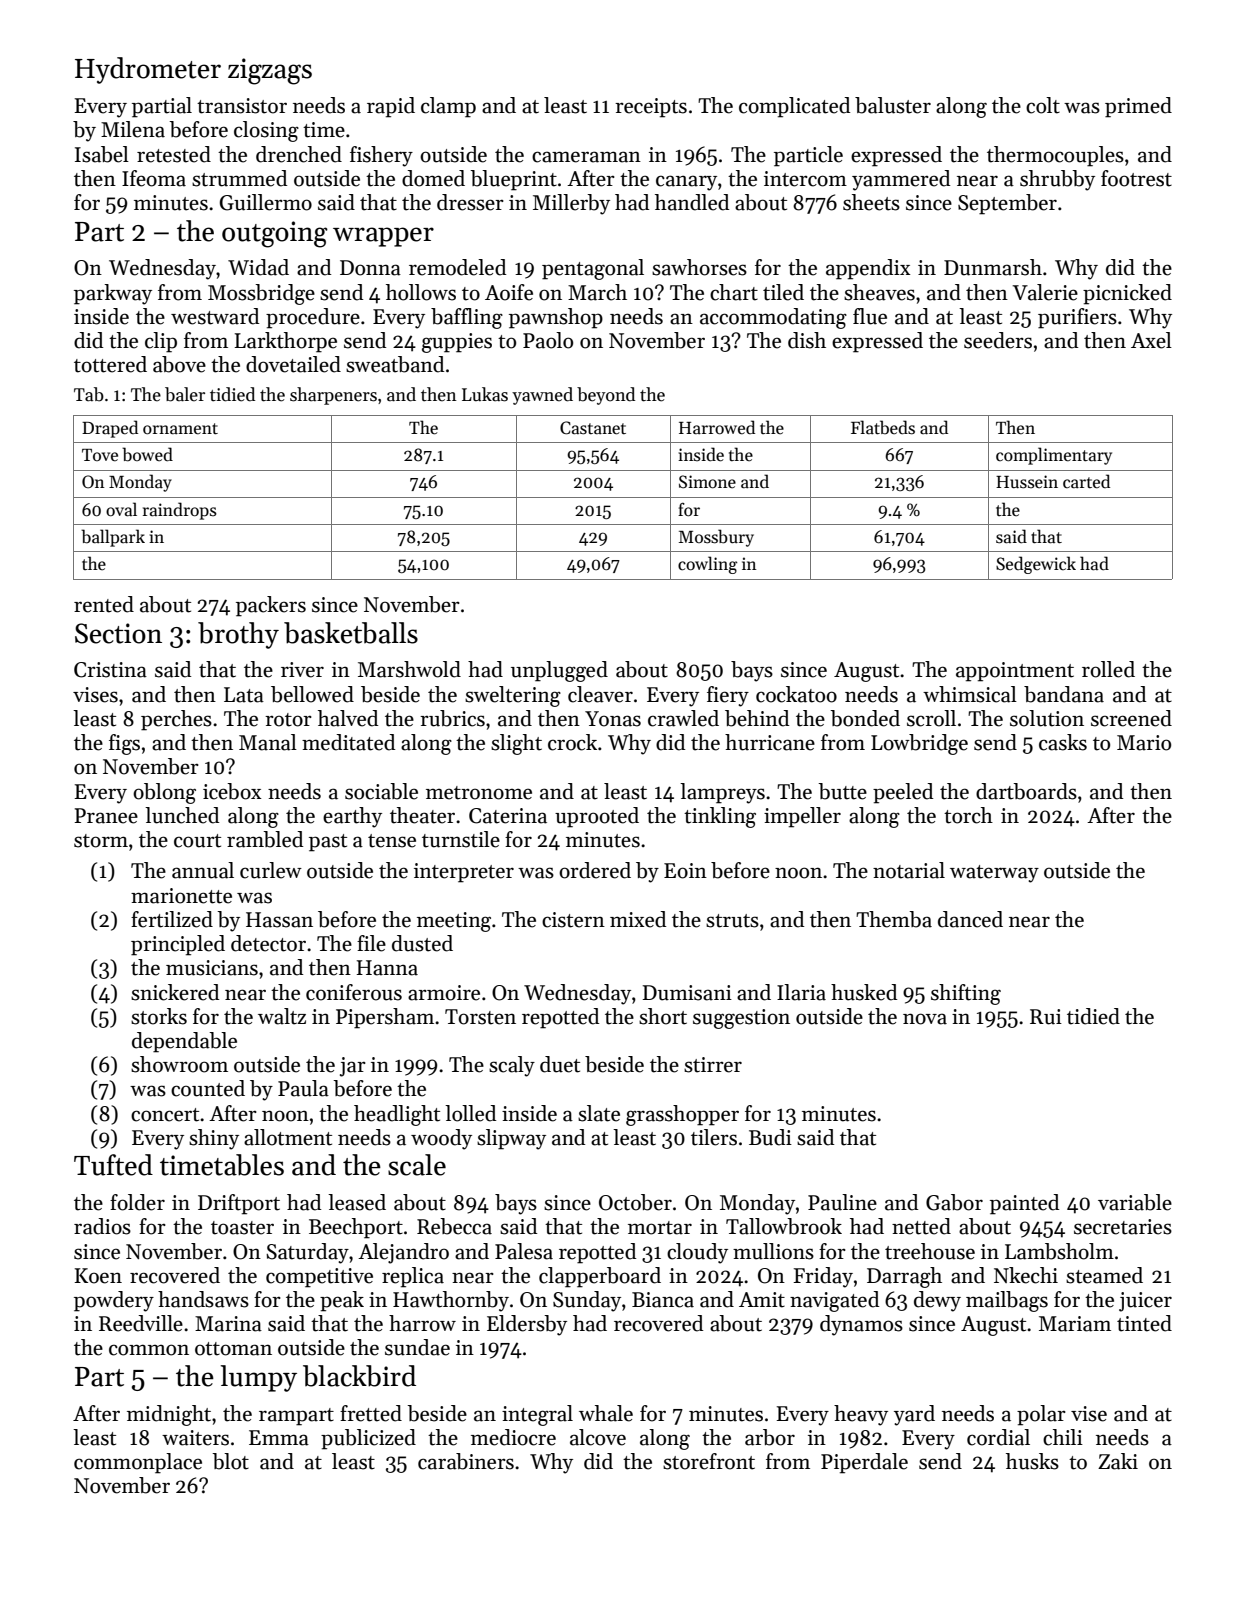 Image resolution: width=1246 pixels, height=1613 pixels. What do you see at coordinates (572, 742) in the page?
I see `crock` at bounding box center [572, 742].
